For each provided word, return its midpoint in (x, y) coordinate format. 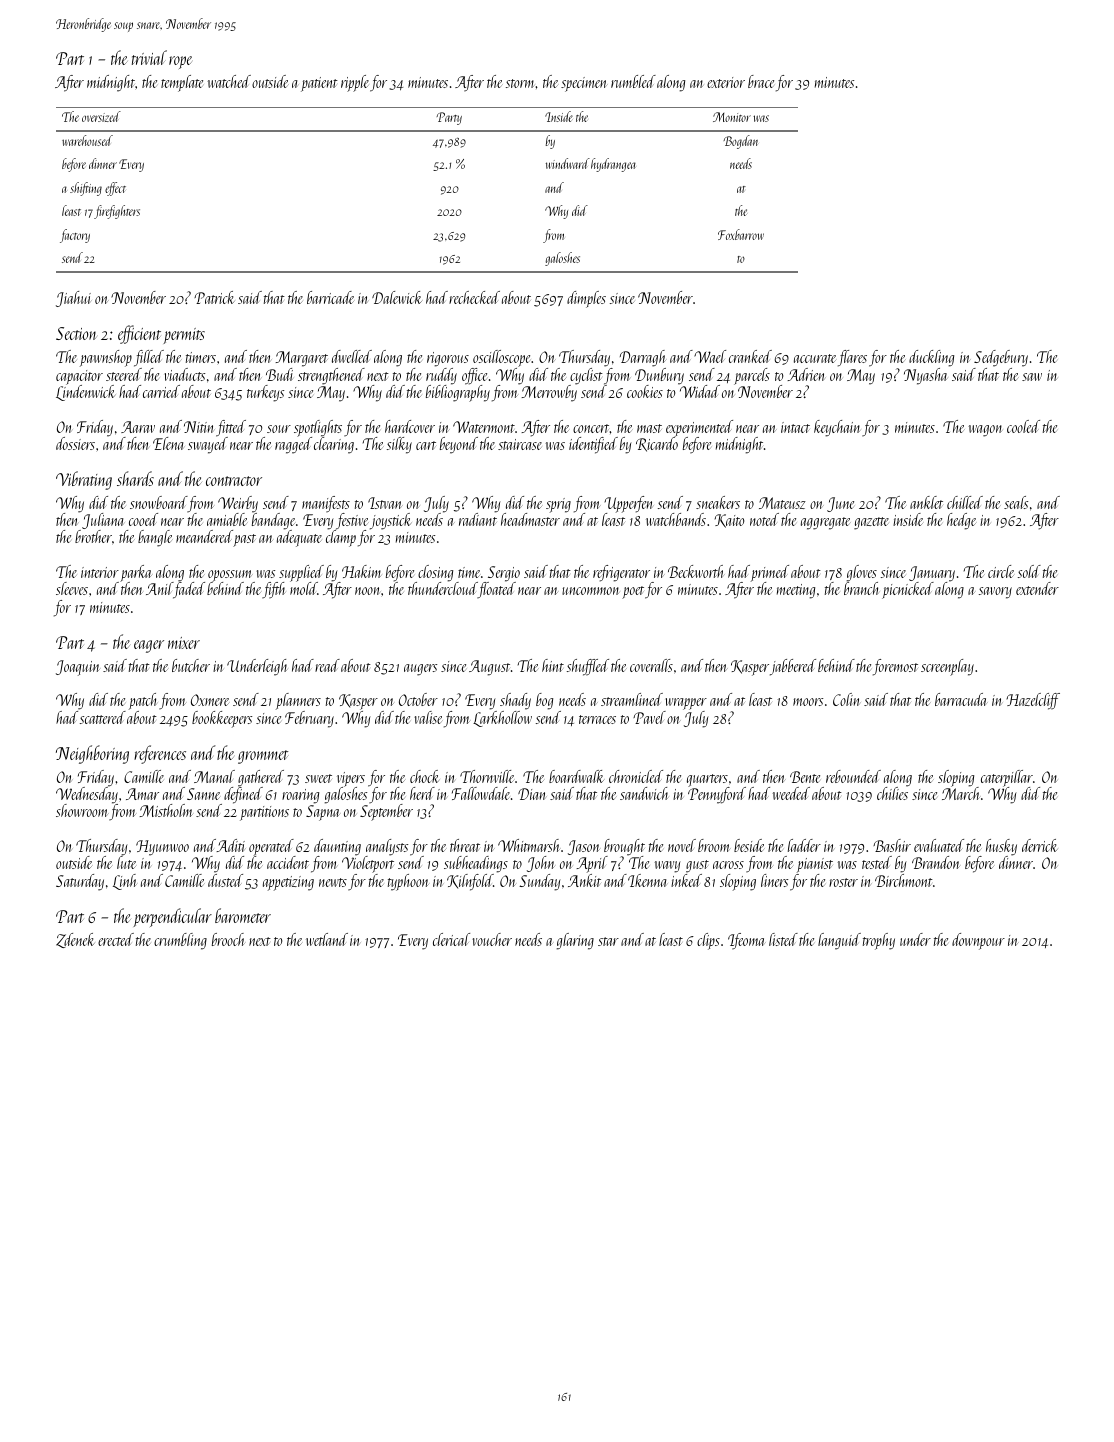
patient (319, 84)
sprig (558, 505)
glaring (575, 941)
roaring (300, 796)
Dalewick (397, 297)
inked (686, 880)
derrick (1040, 845)
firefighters (117, 212)
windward (568, 163)
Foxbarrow (741, 234)
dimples (586, 299)
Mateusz (782, 503)
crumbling (180, 941)
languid (839, 941)
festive (352, 521)
